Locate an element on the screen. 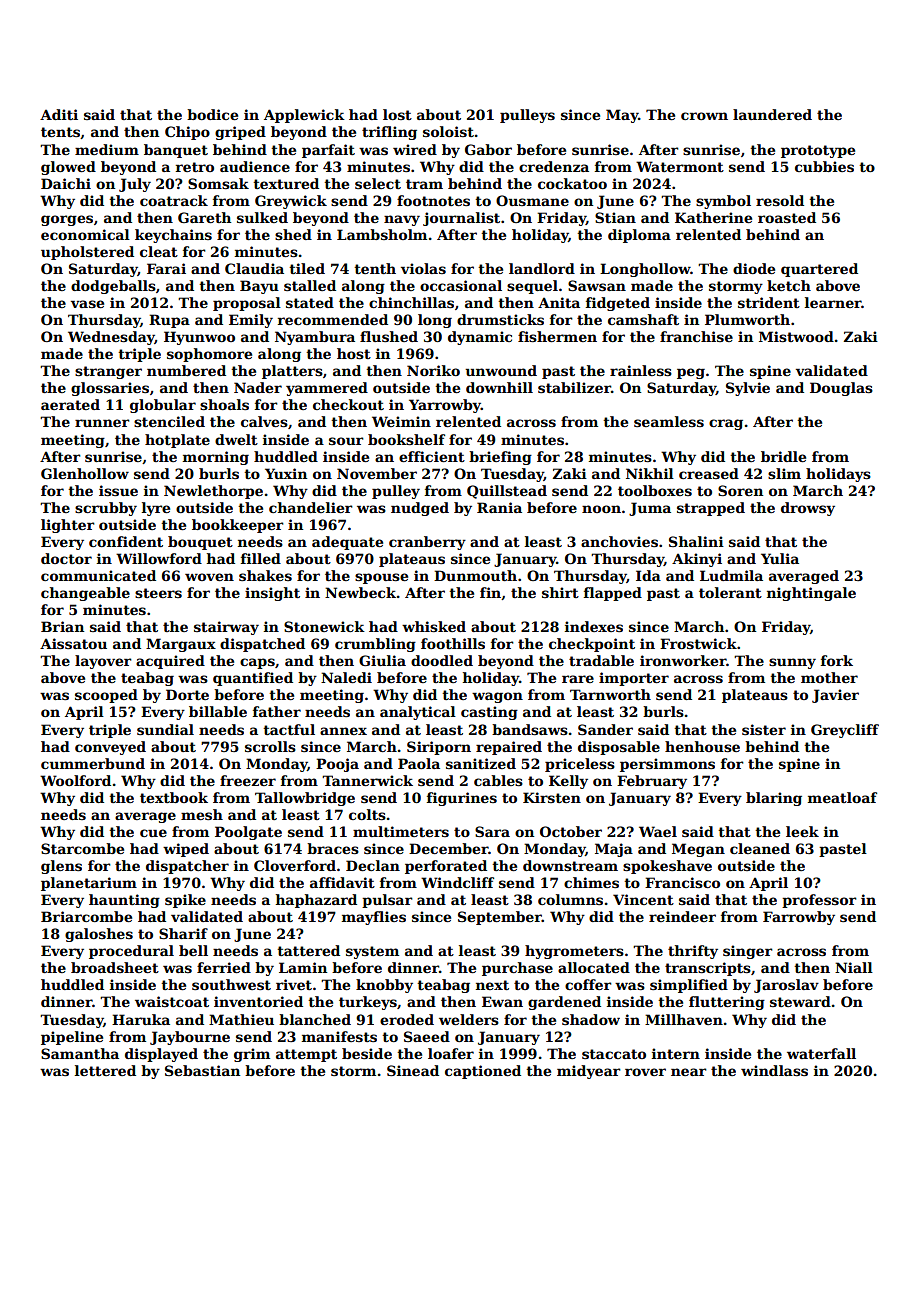  cummerbund is located at coordinates (93, 763).
